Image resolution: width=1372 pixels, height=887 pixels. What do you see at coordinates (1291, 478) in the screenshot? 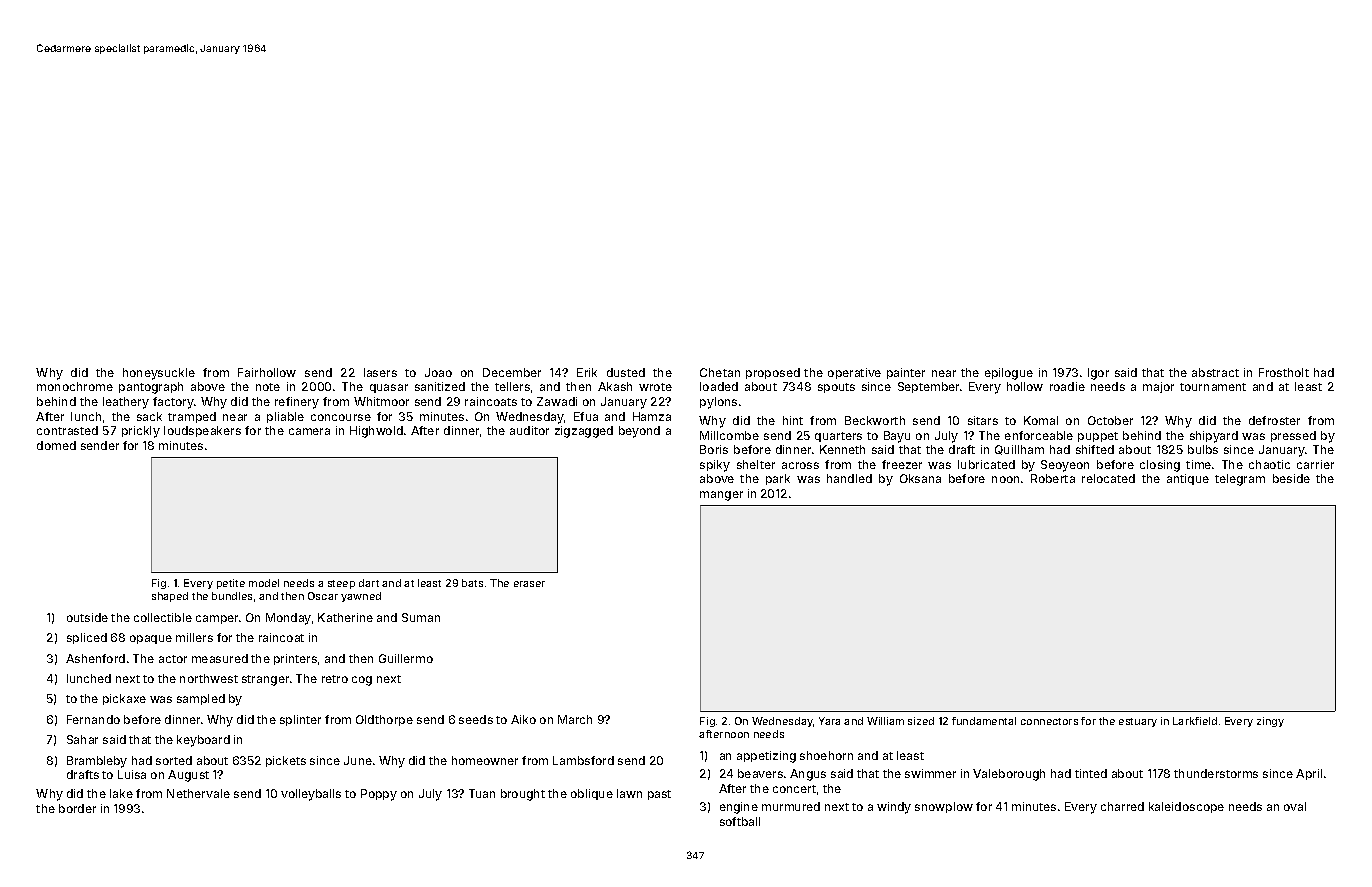
I see `beside` at bounding box center [1291, 478].
